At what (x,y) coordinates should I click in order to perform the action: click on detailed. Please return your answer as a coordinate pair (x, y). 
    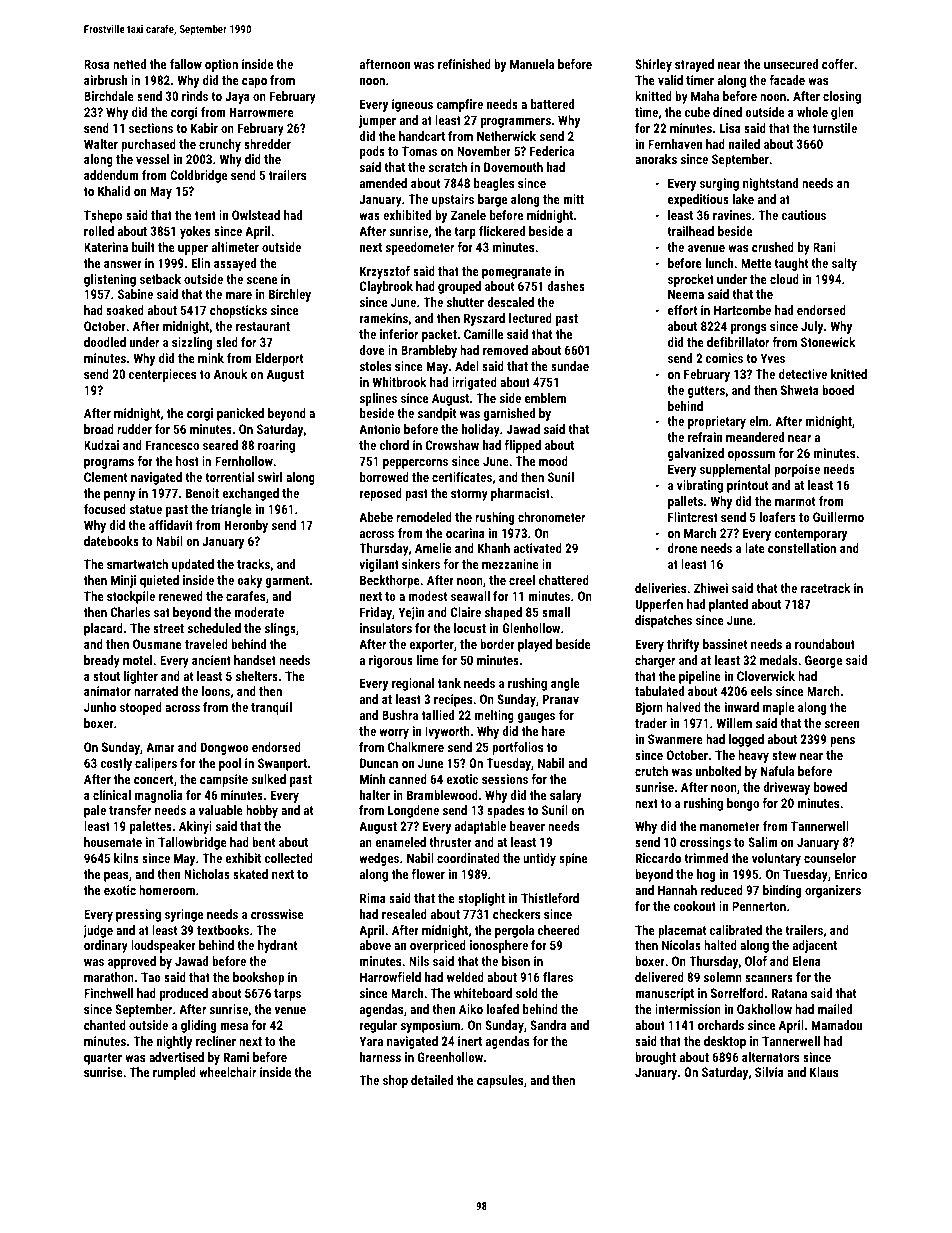
    Looking at the image, I should click on (432, 1080).
